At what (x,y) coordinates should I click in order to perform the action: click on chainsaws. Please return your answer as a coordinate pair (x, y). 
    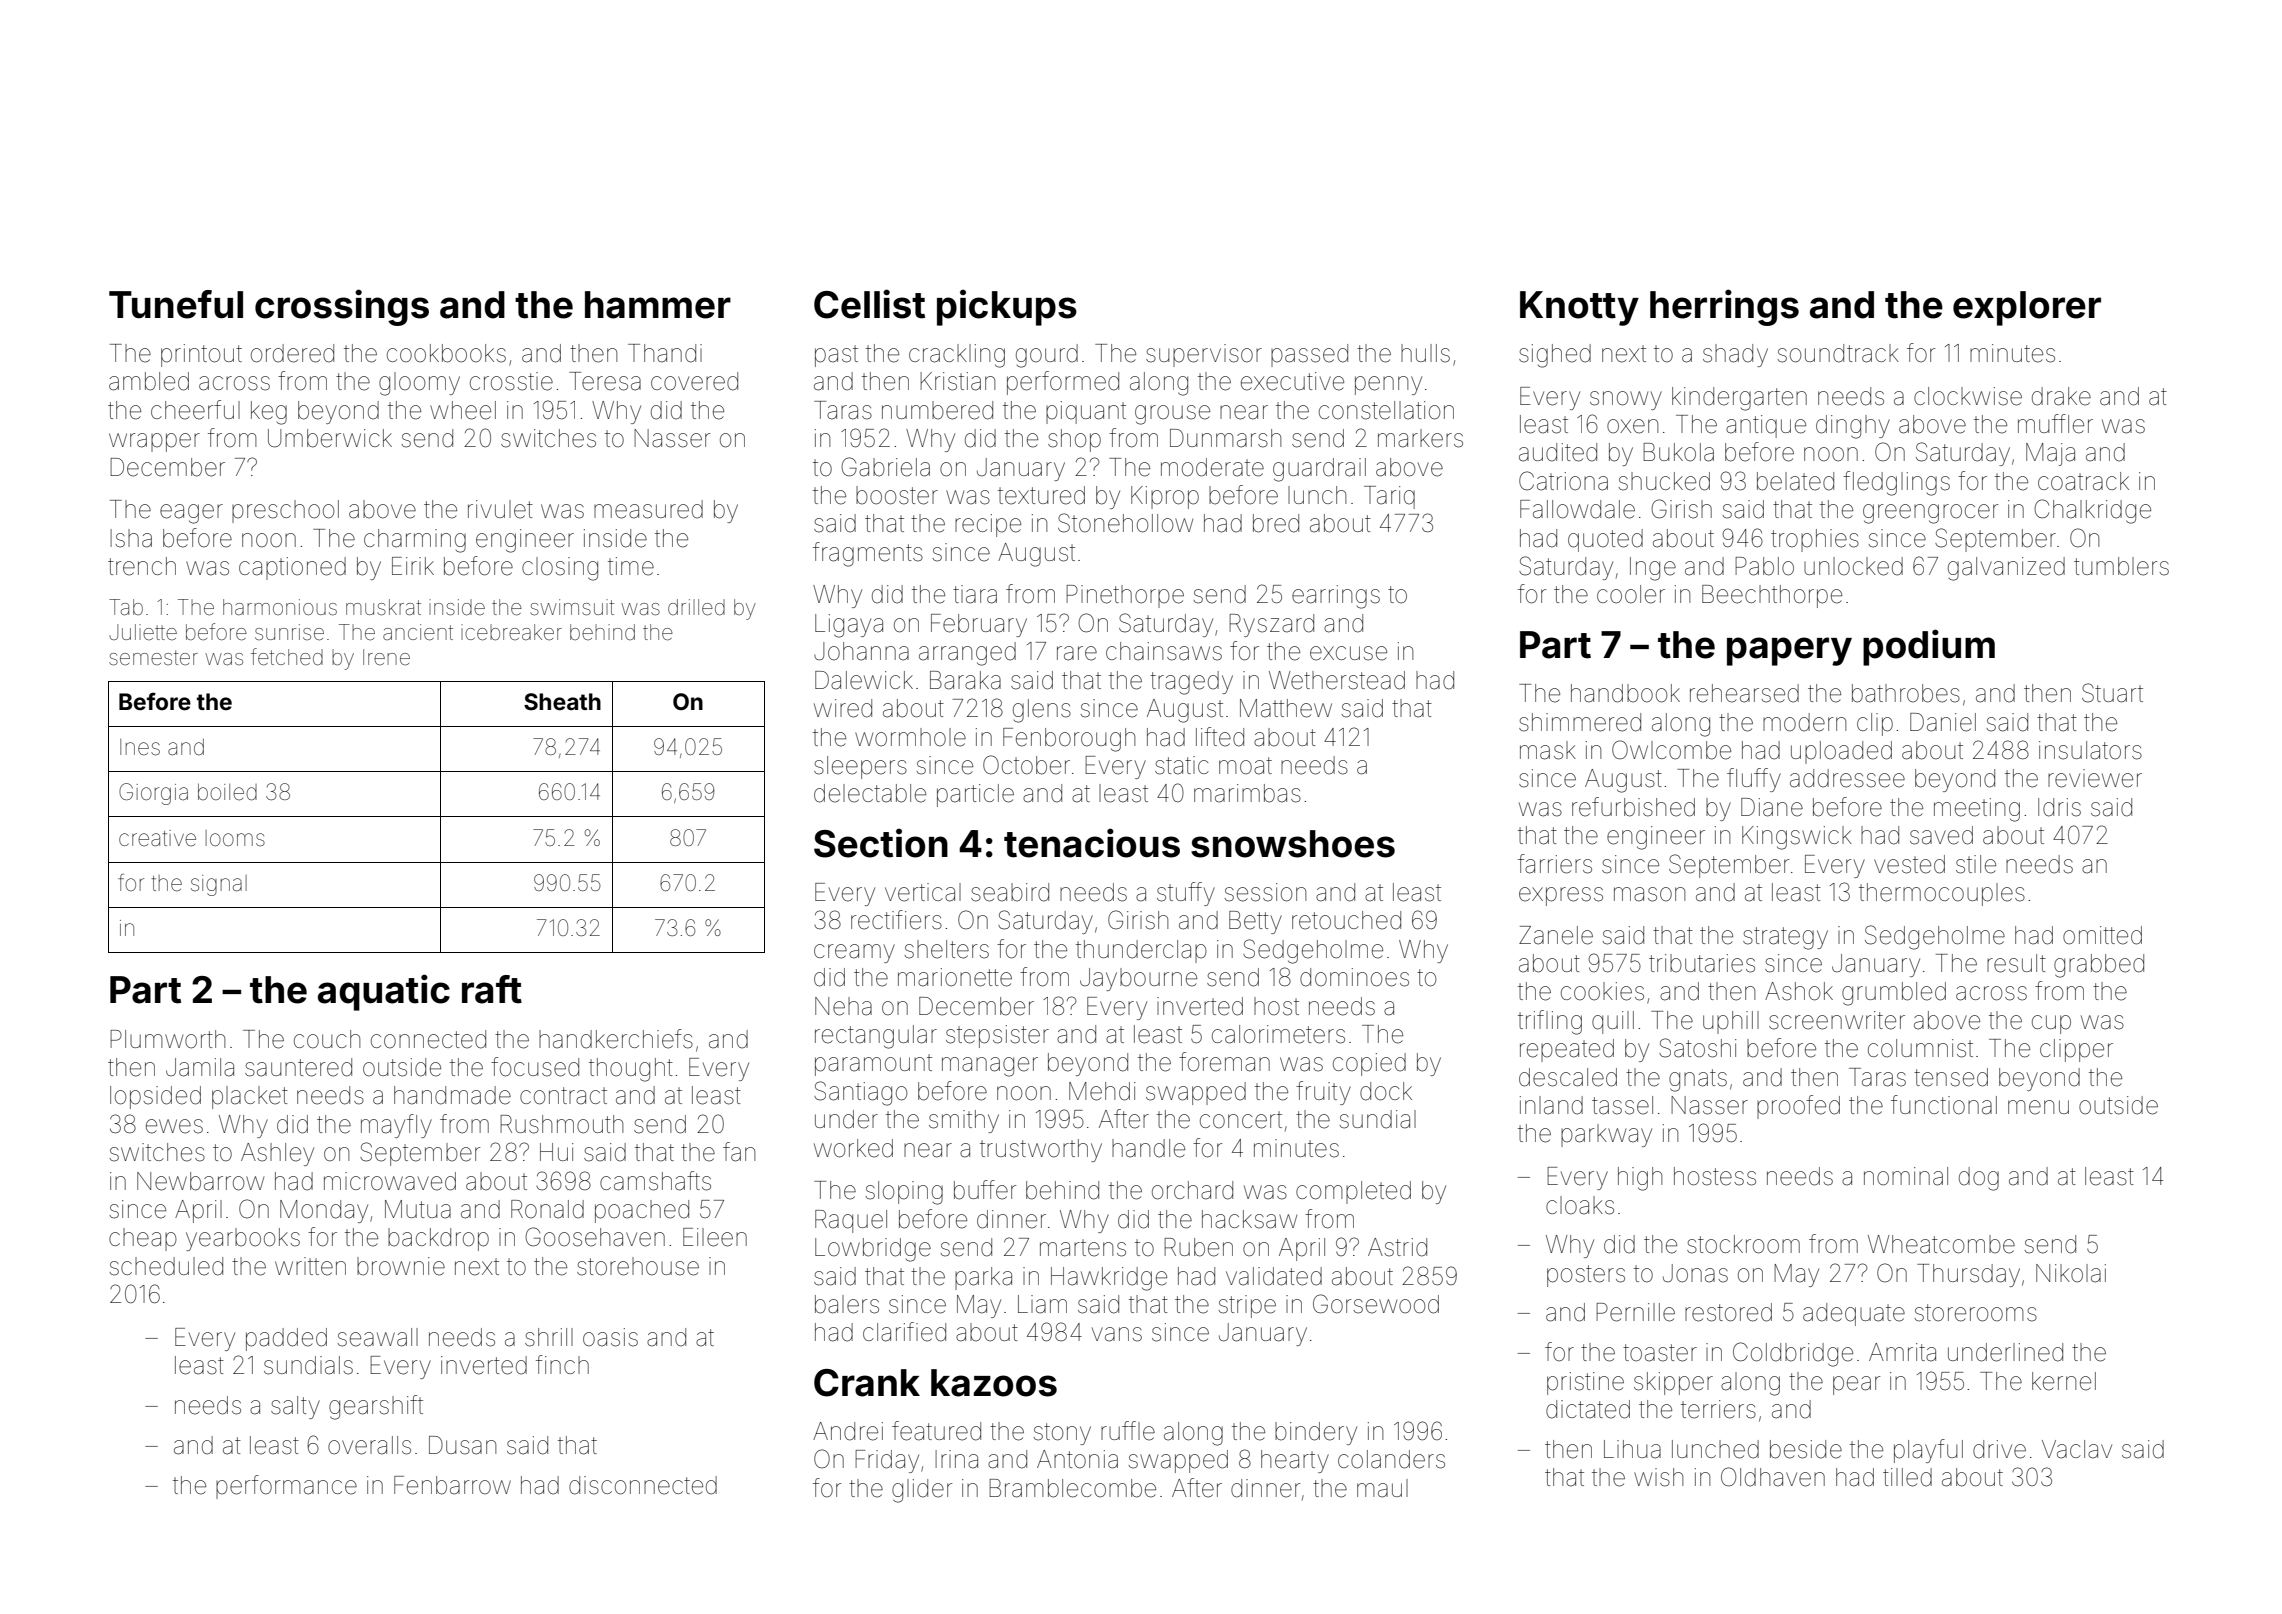
    Looking at the image, I should click on (1164, 651).
